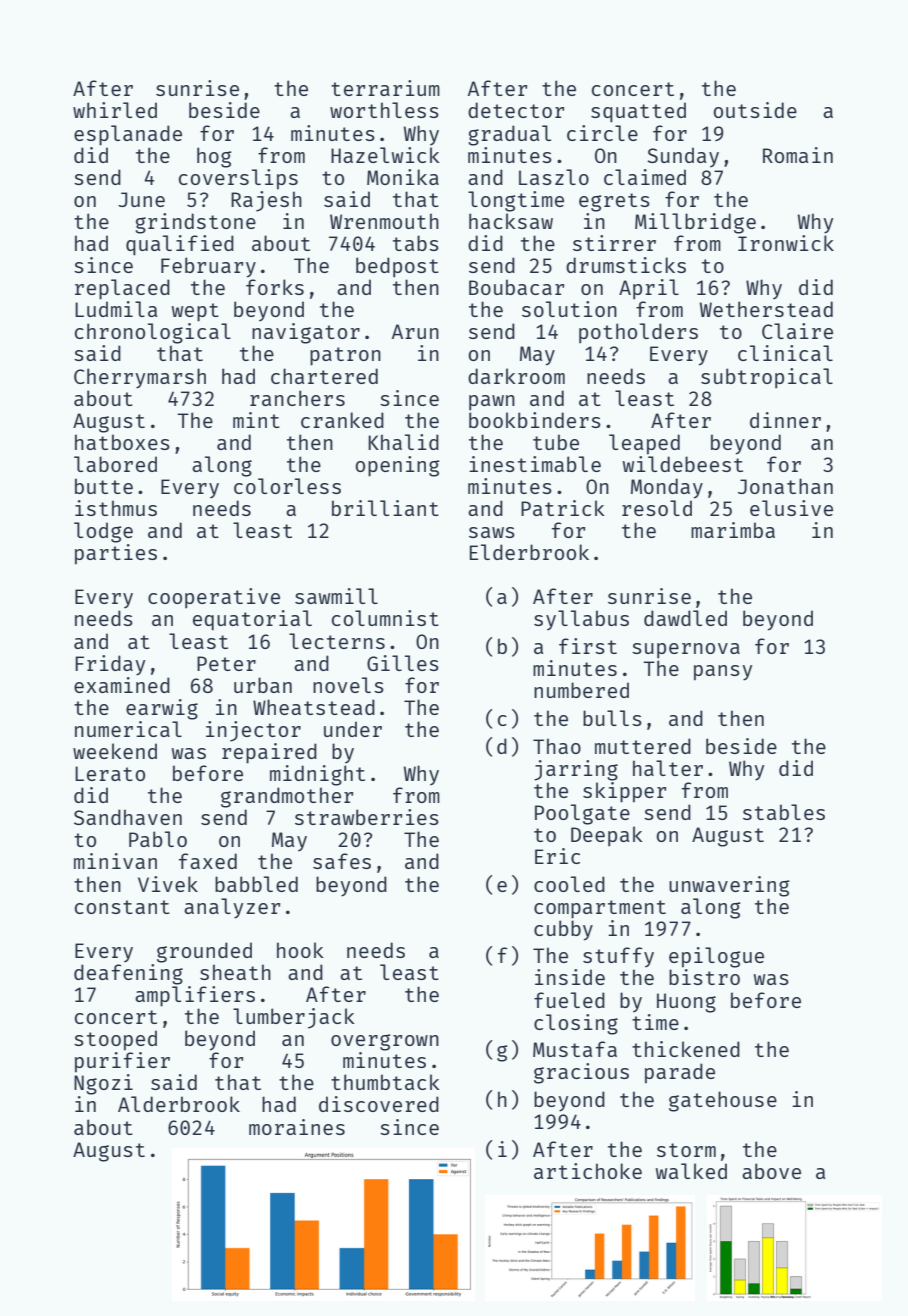 The height and width of the document is (1316, 908). Describe the element at coordinates (509, 135) in the document. I see `gradual` at that location.
